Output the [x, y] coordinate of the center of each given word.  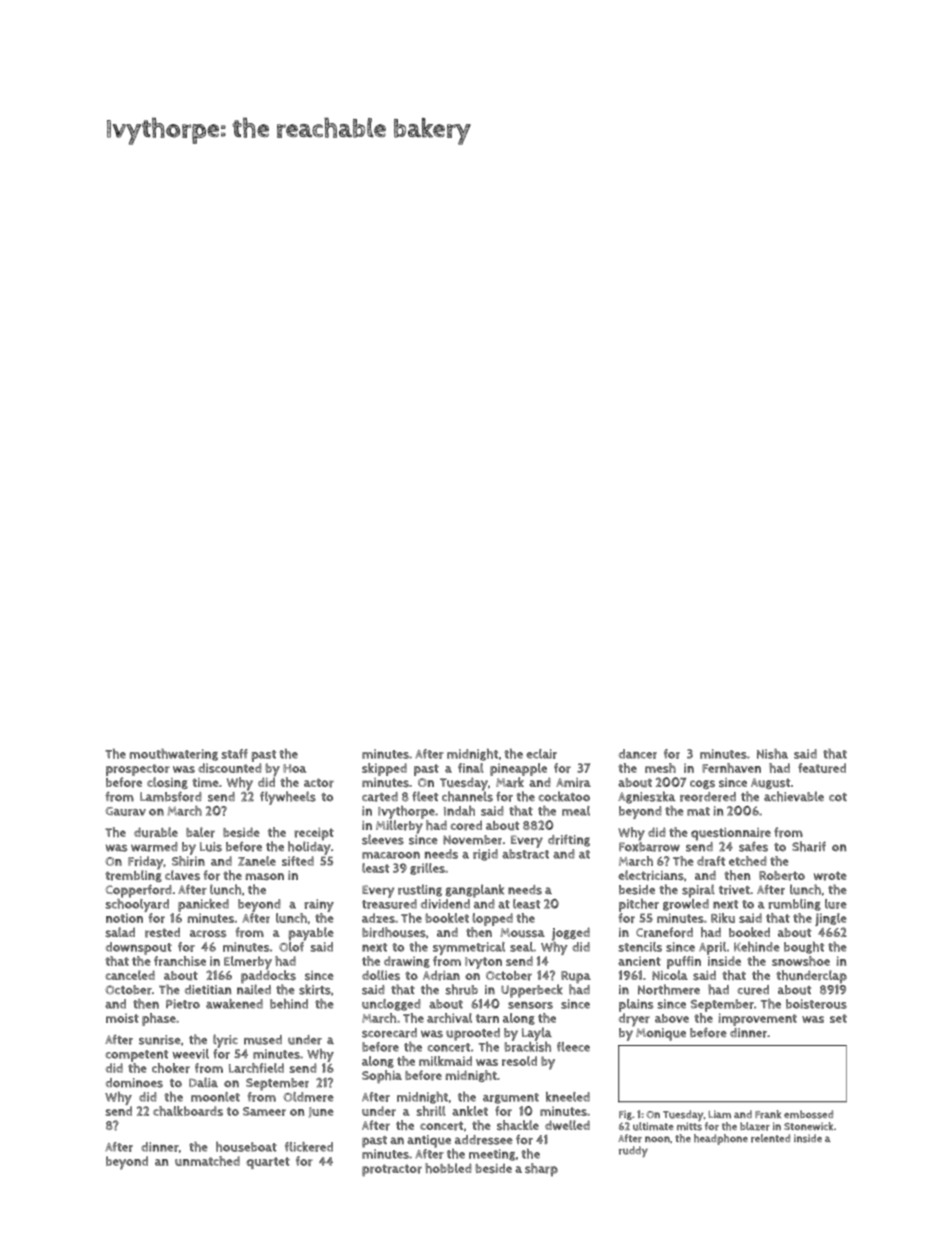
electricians [651, 875]
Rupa [576, 977]
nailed [254, 989]
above [672, 1018]
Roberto [782, 876]
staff [234, 754]
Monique [661, 1034]
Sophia [382, 1077]
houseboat [246, 1146]
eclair [541, 754]
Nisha [772, 754]
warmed [154, 847]
